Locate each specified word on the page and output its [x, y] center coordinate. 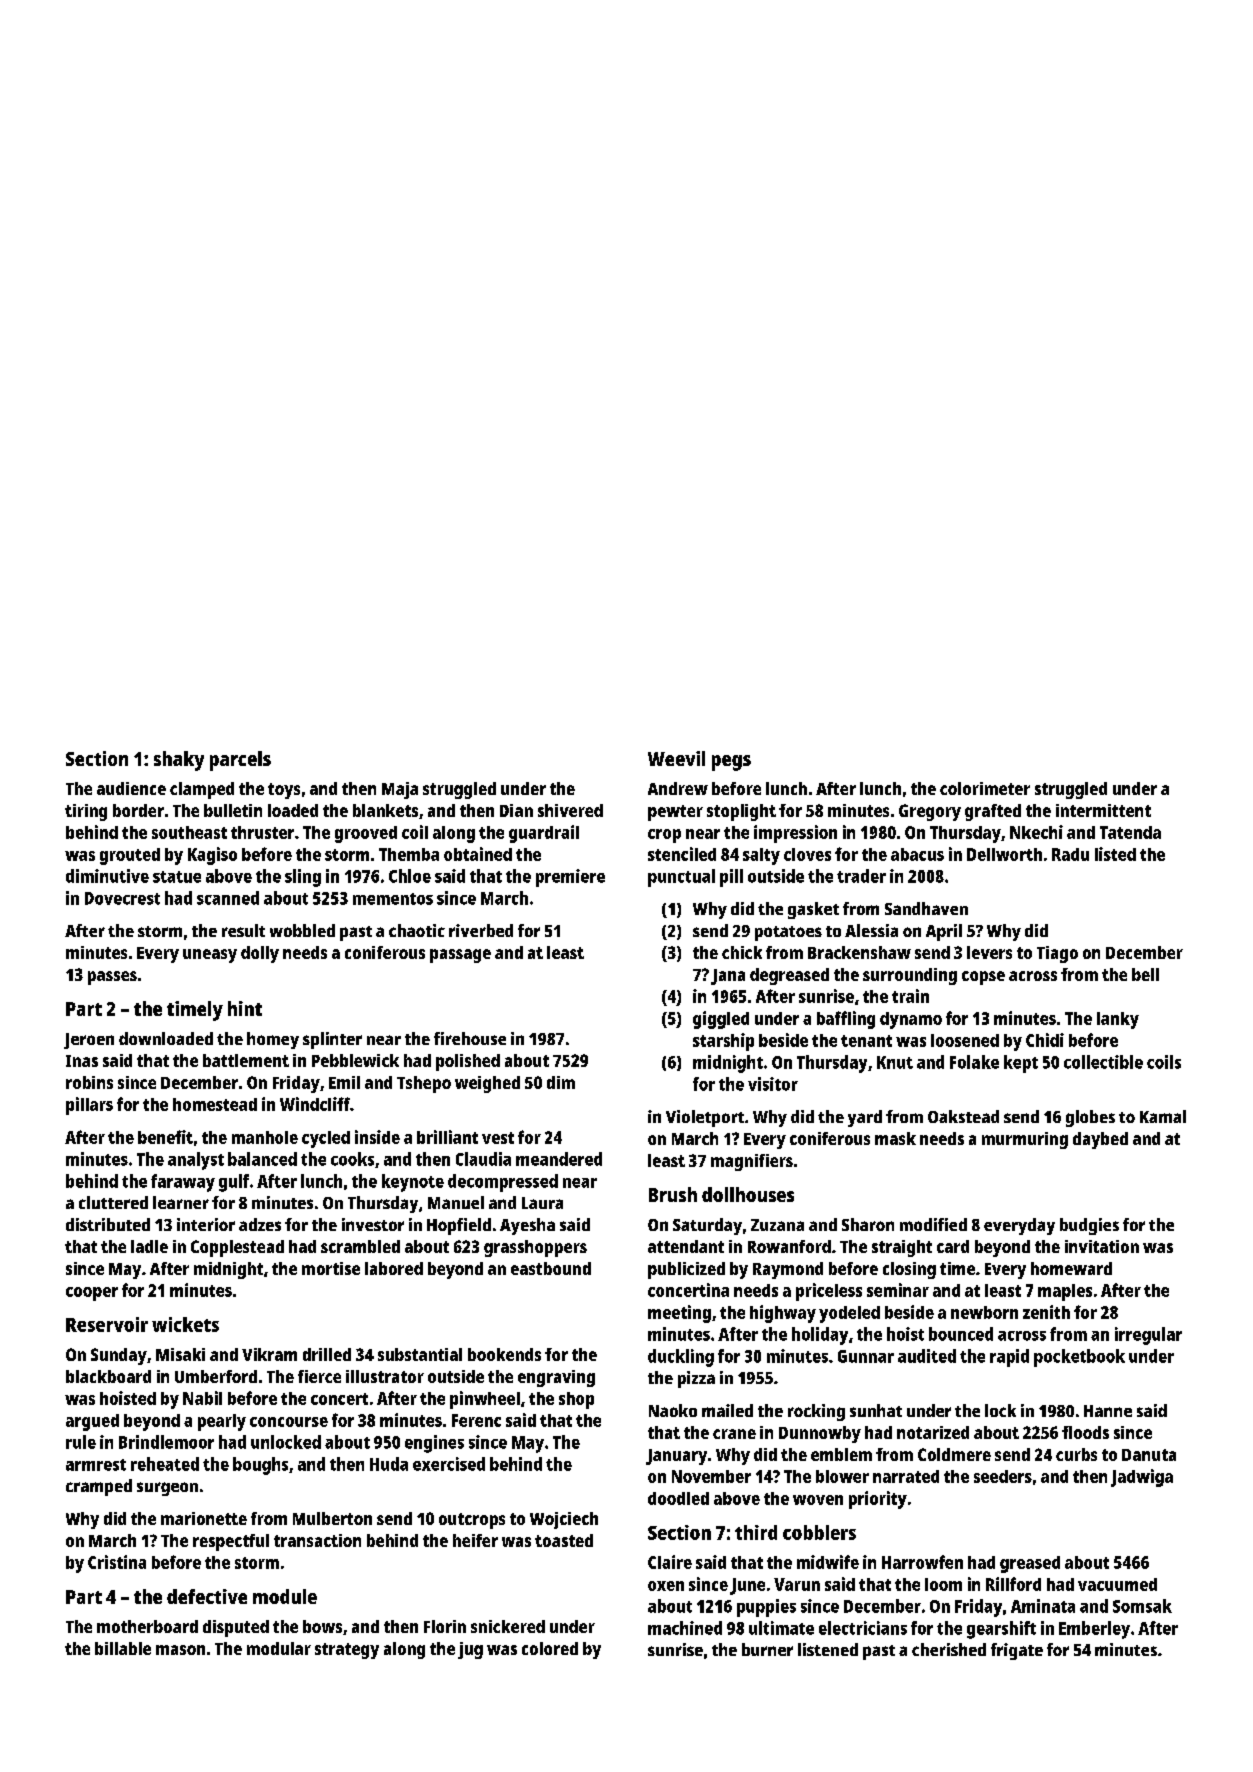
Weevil [676, 758]
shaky [179, 761]
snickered [508, 1626]
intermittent [1103, 810]
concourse [289, 1422]
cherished [949, 1649]
